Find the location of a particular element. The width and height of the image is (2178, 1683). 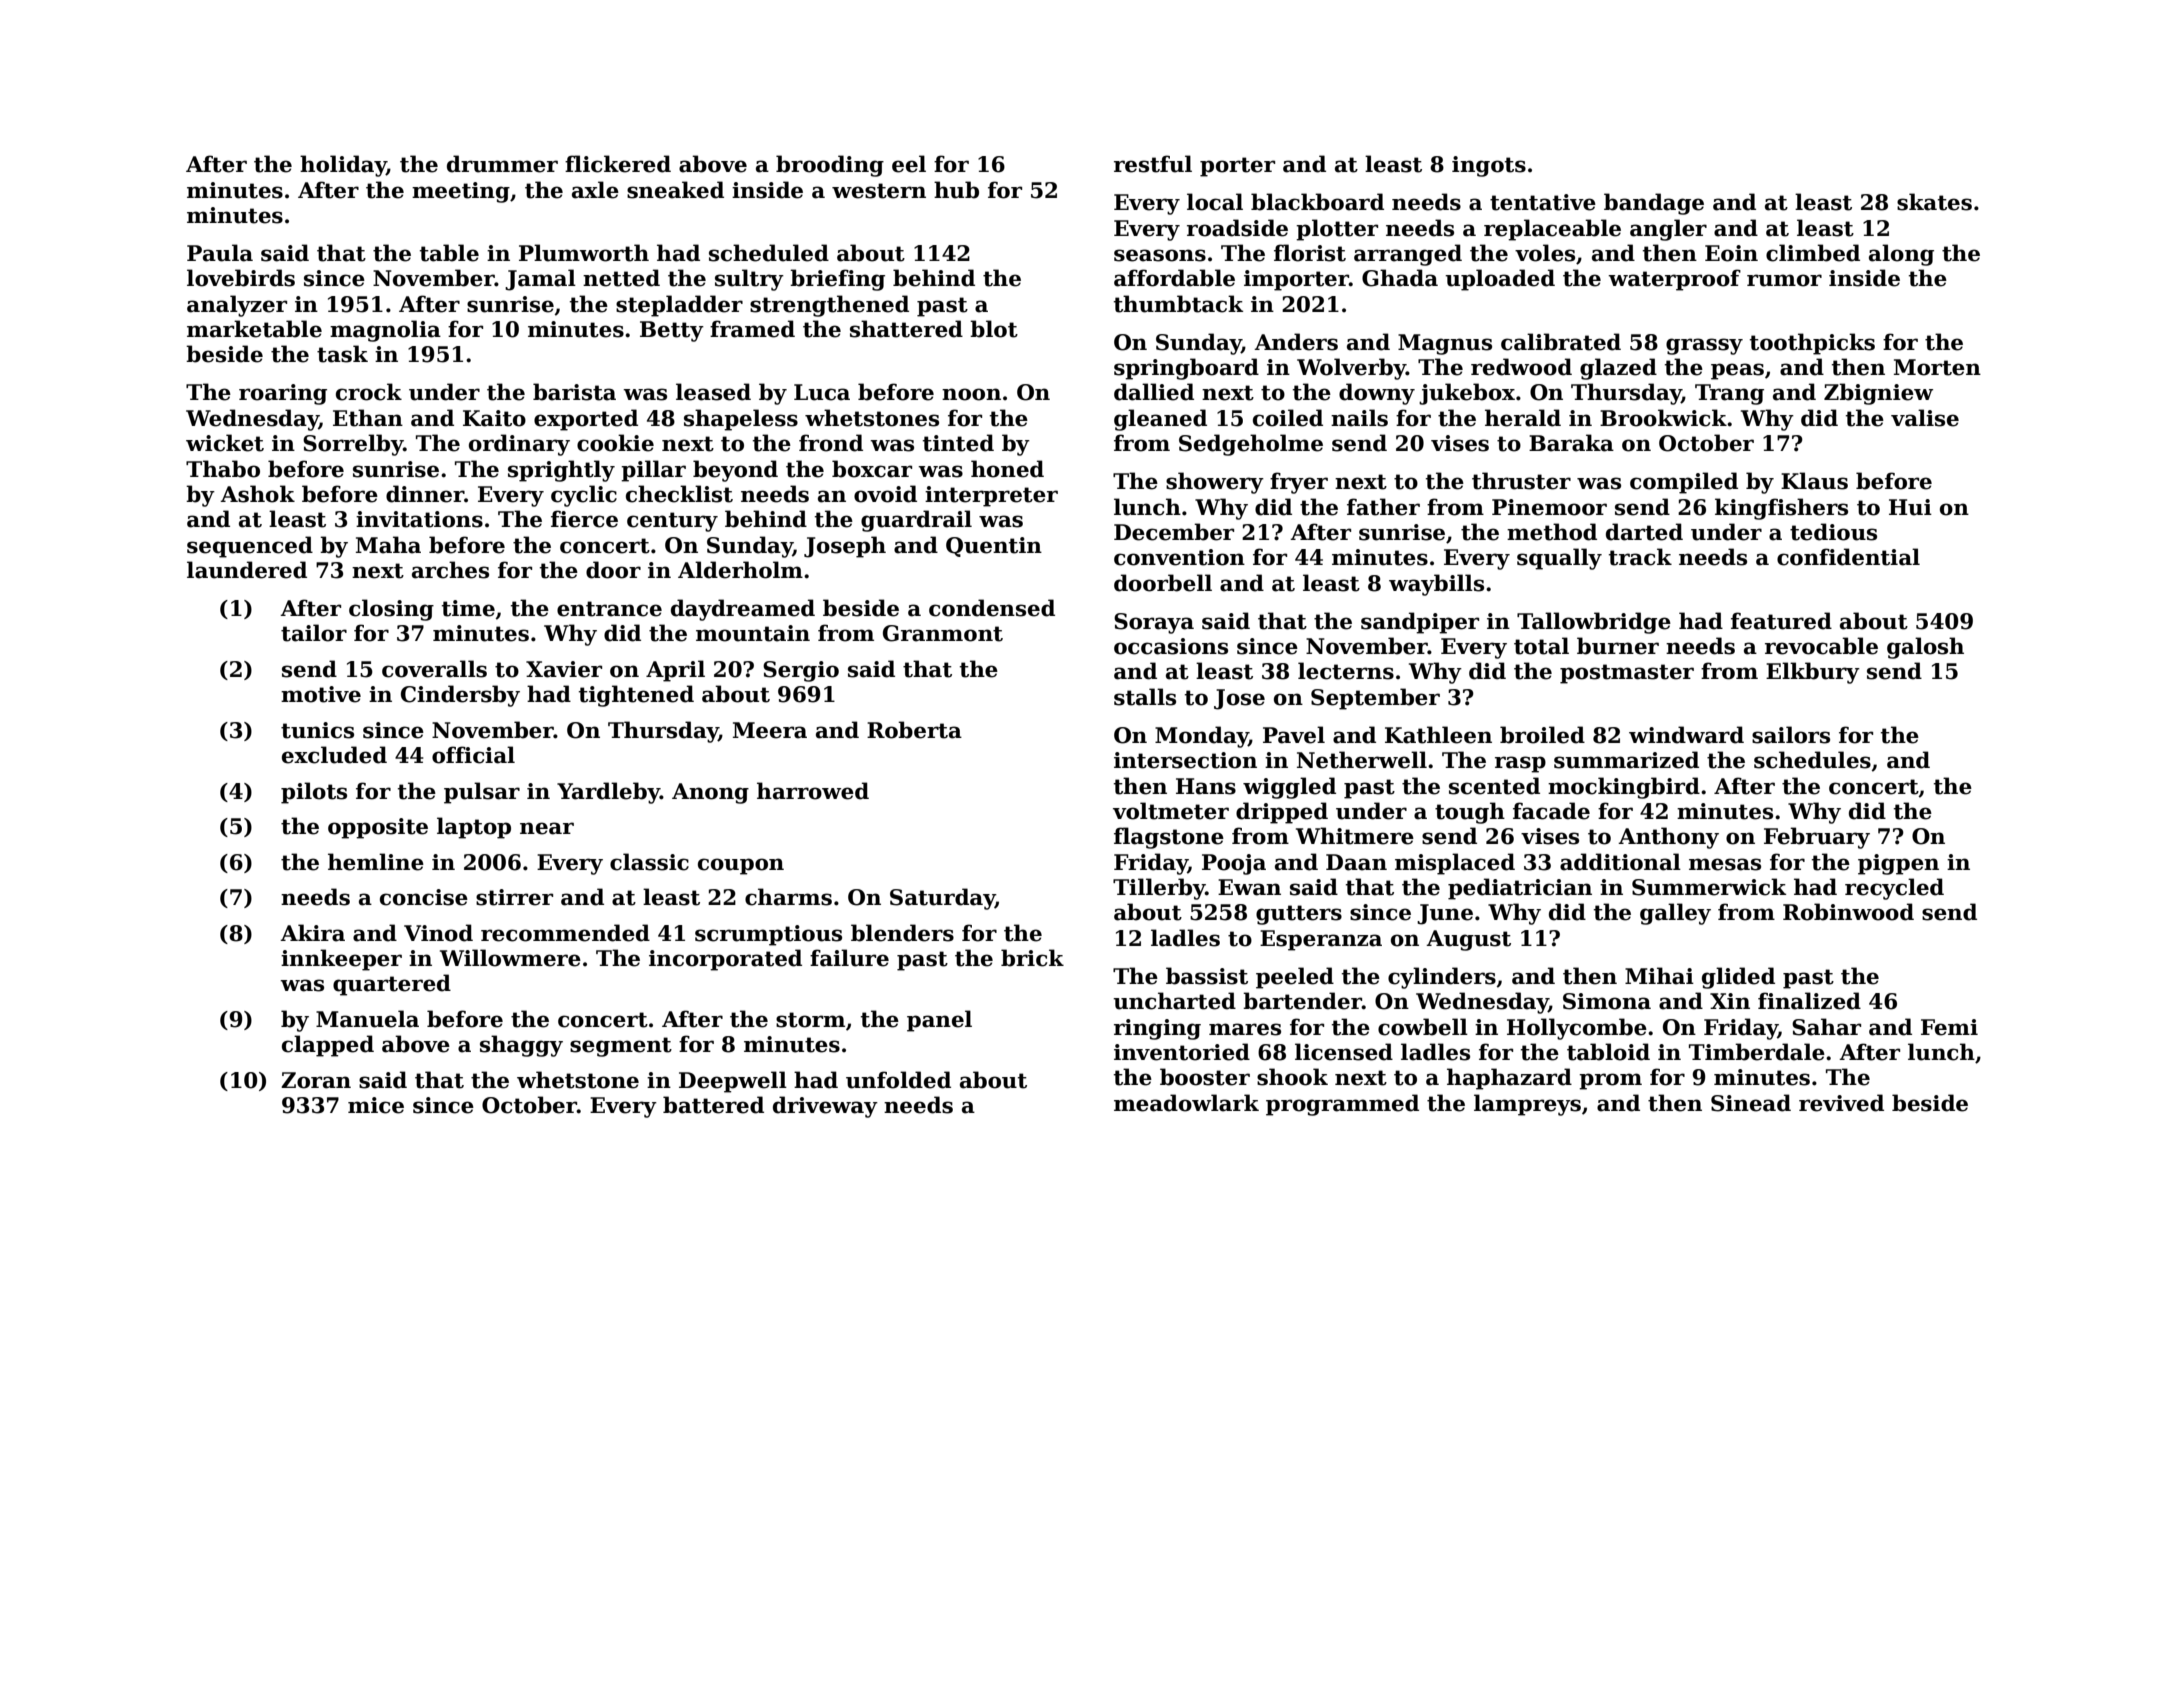

Robinwood is located at coordinates (1848, 912).
